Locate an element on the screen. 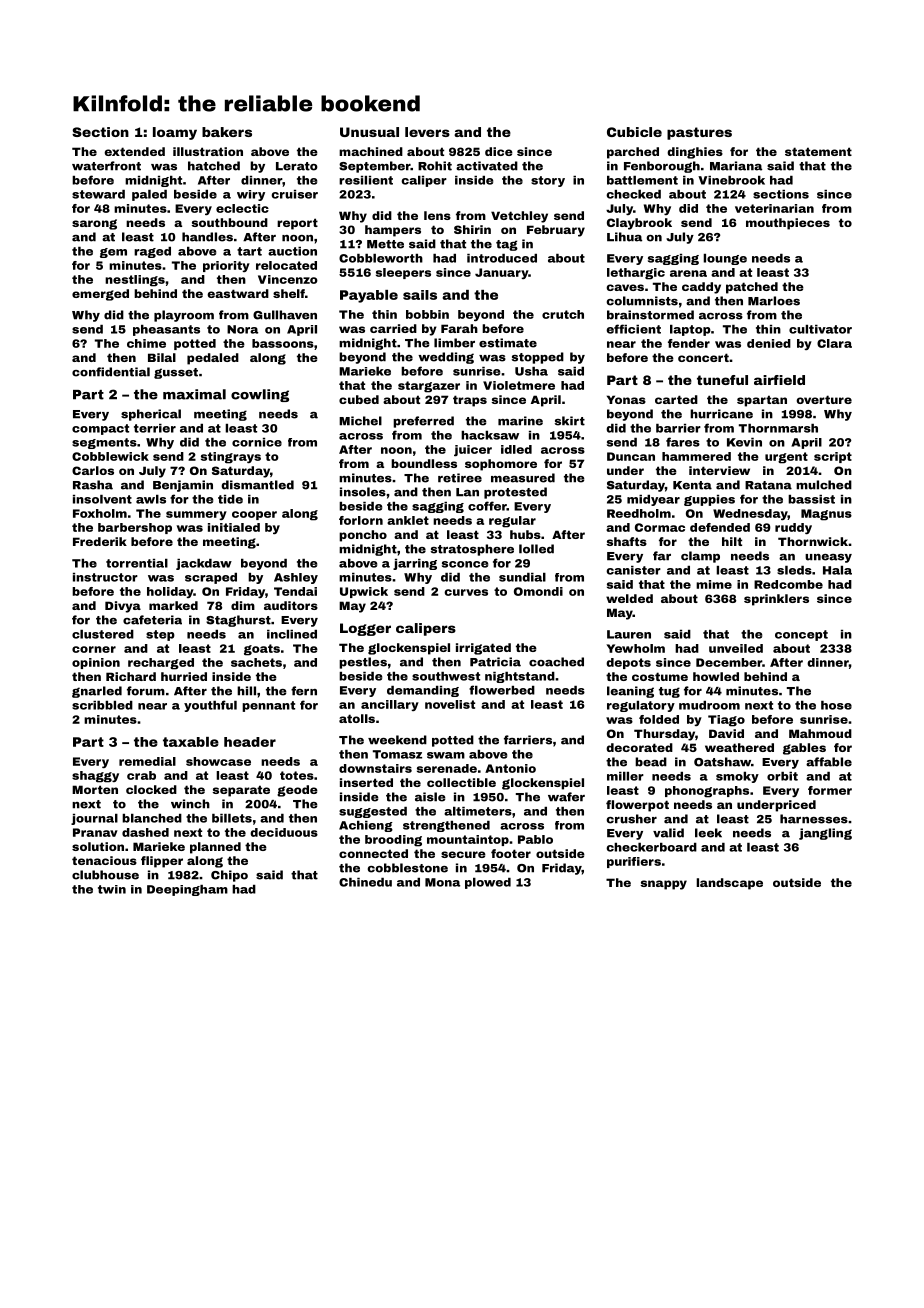 This screenshot has width=924, height=1308. overture is located at coordinates (824, 399).
